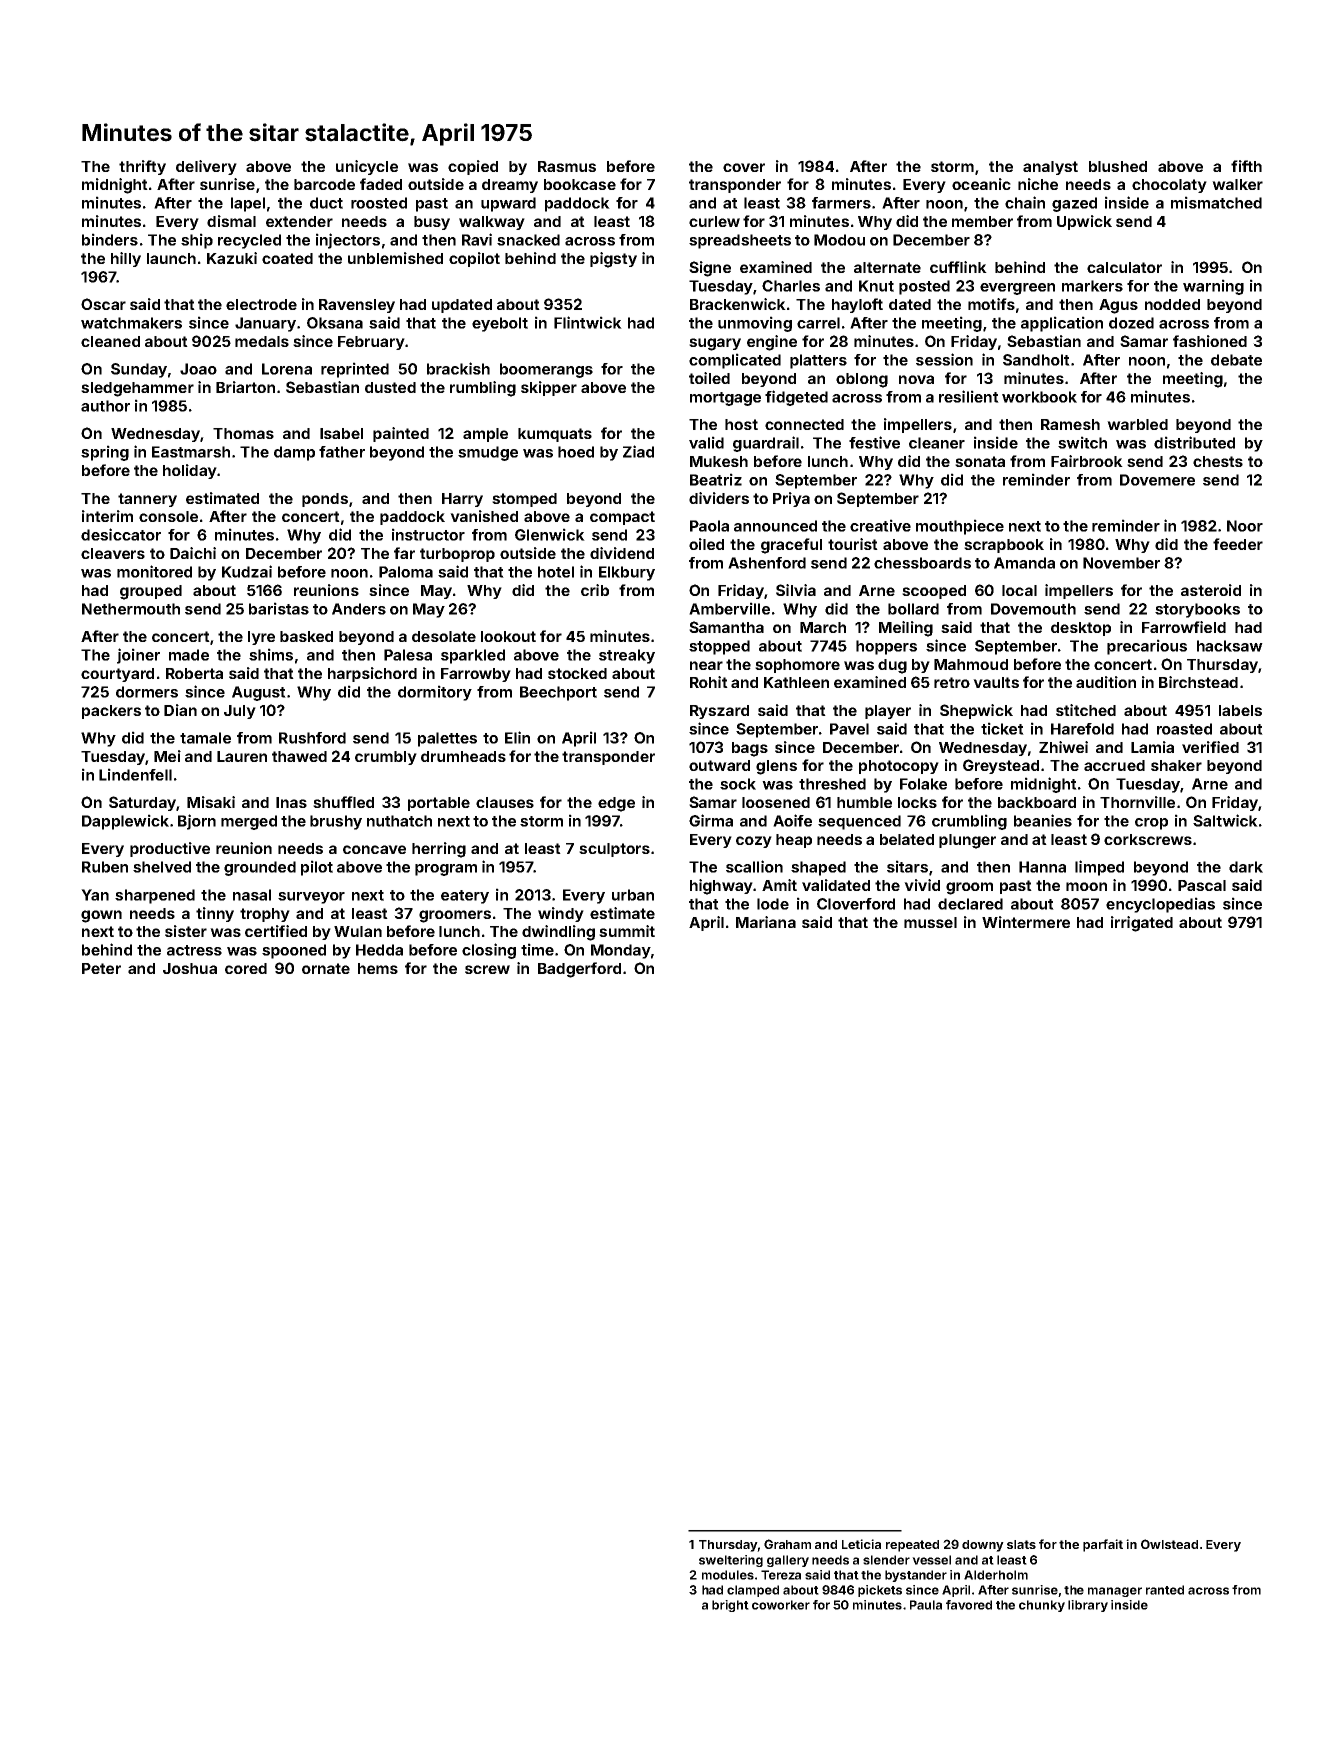  Describe the element at coordinates (142, 167) in the screenshot. I see `thrifty` at that location.
